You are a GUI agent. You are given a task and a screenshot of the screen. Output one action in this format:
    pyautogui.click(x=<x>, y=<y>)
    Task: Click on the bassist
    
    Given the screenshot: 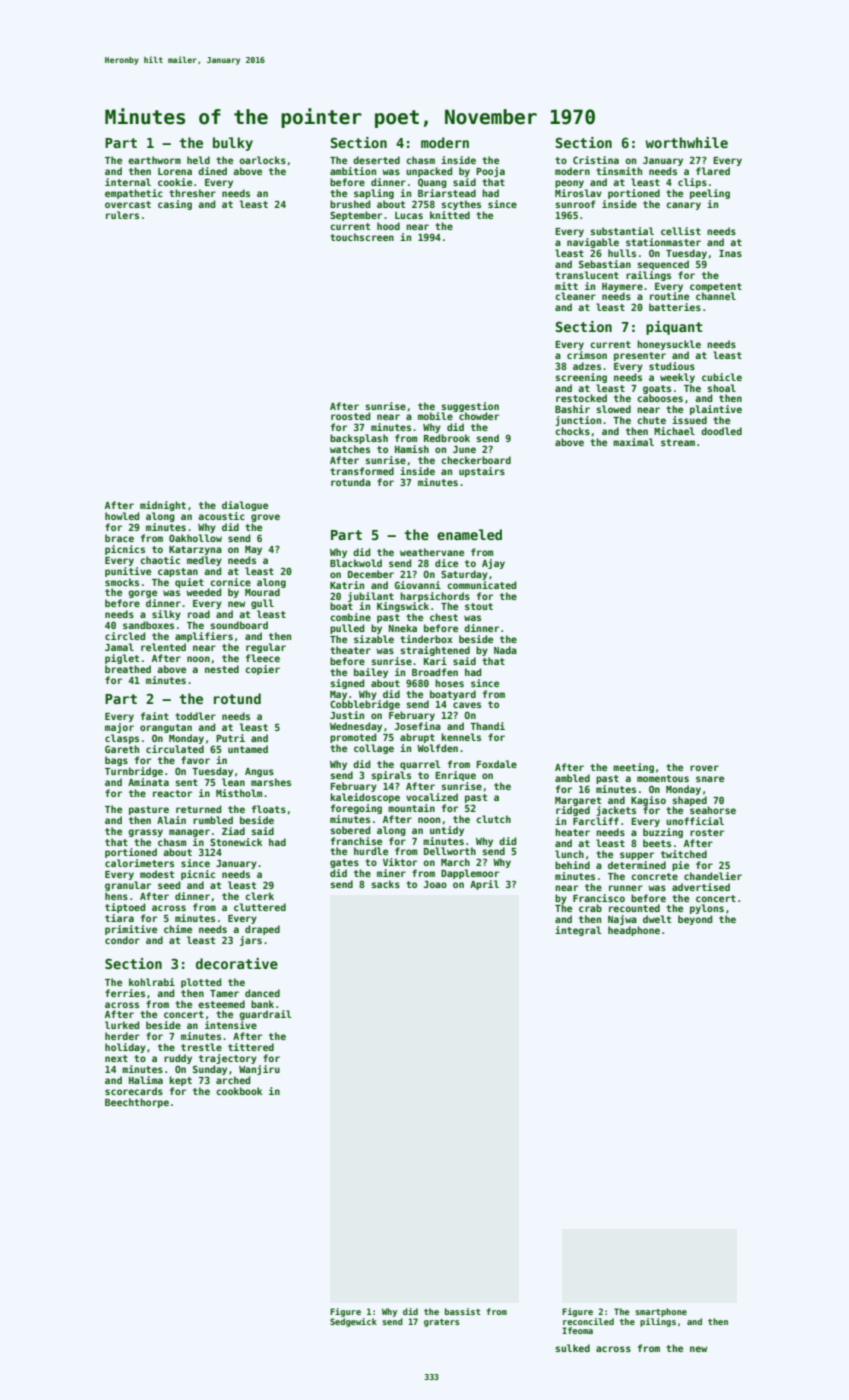 What is the action you would take?
    pyautogui.click(x=463, y=1311)
